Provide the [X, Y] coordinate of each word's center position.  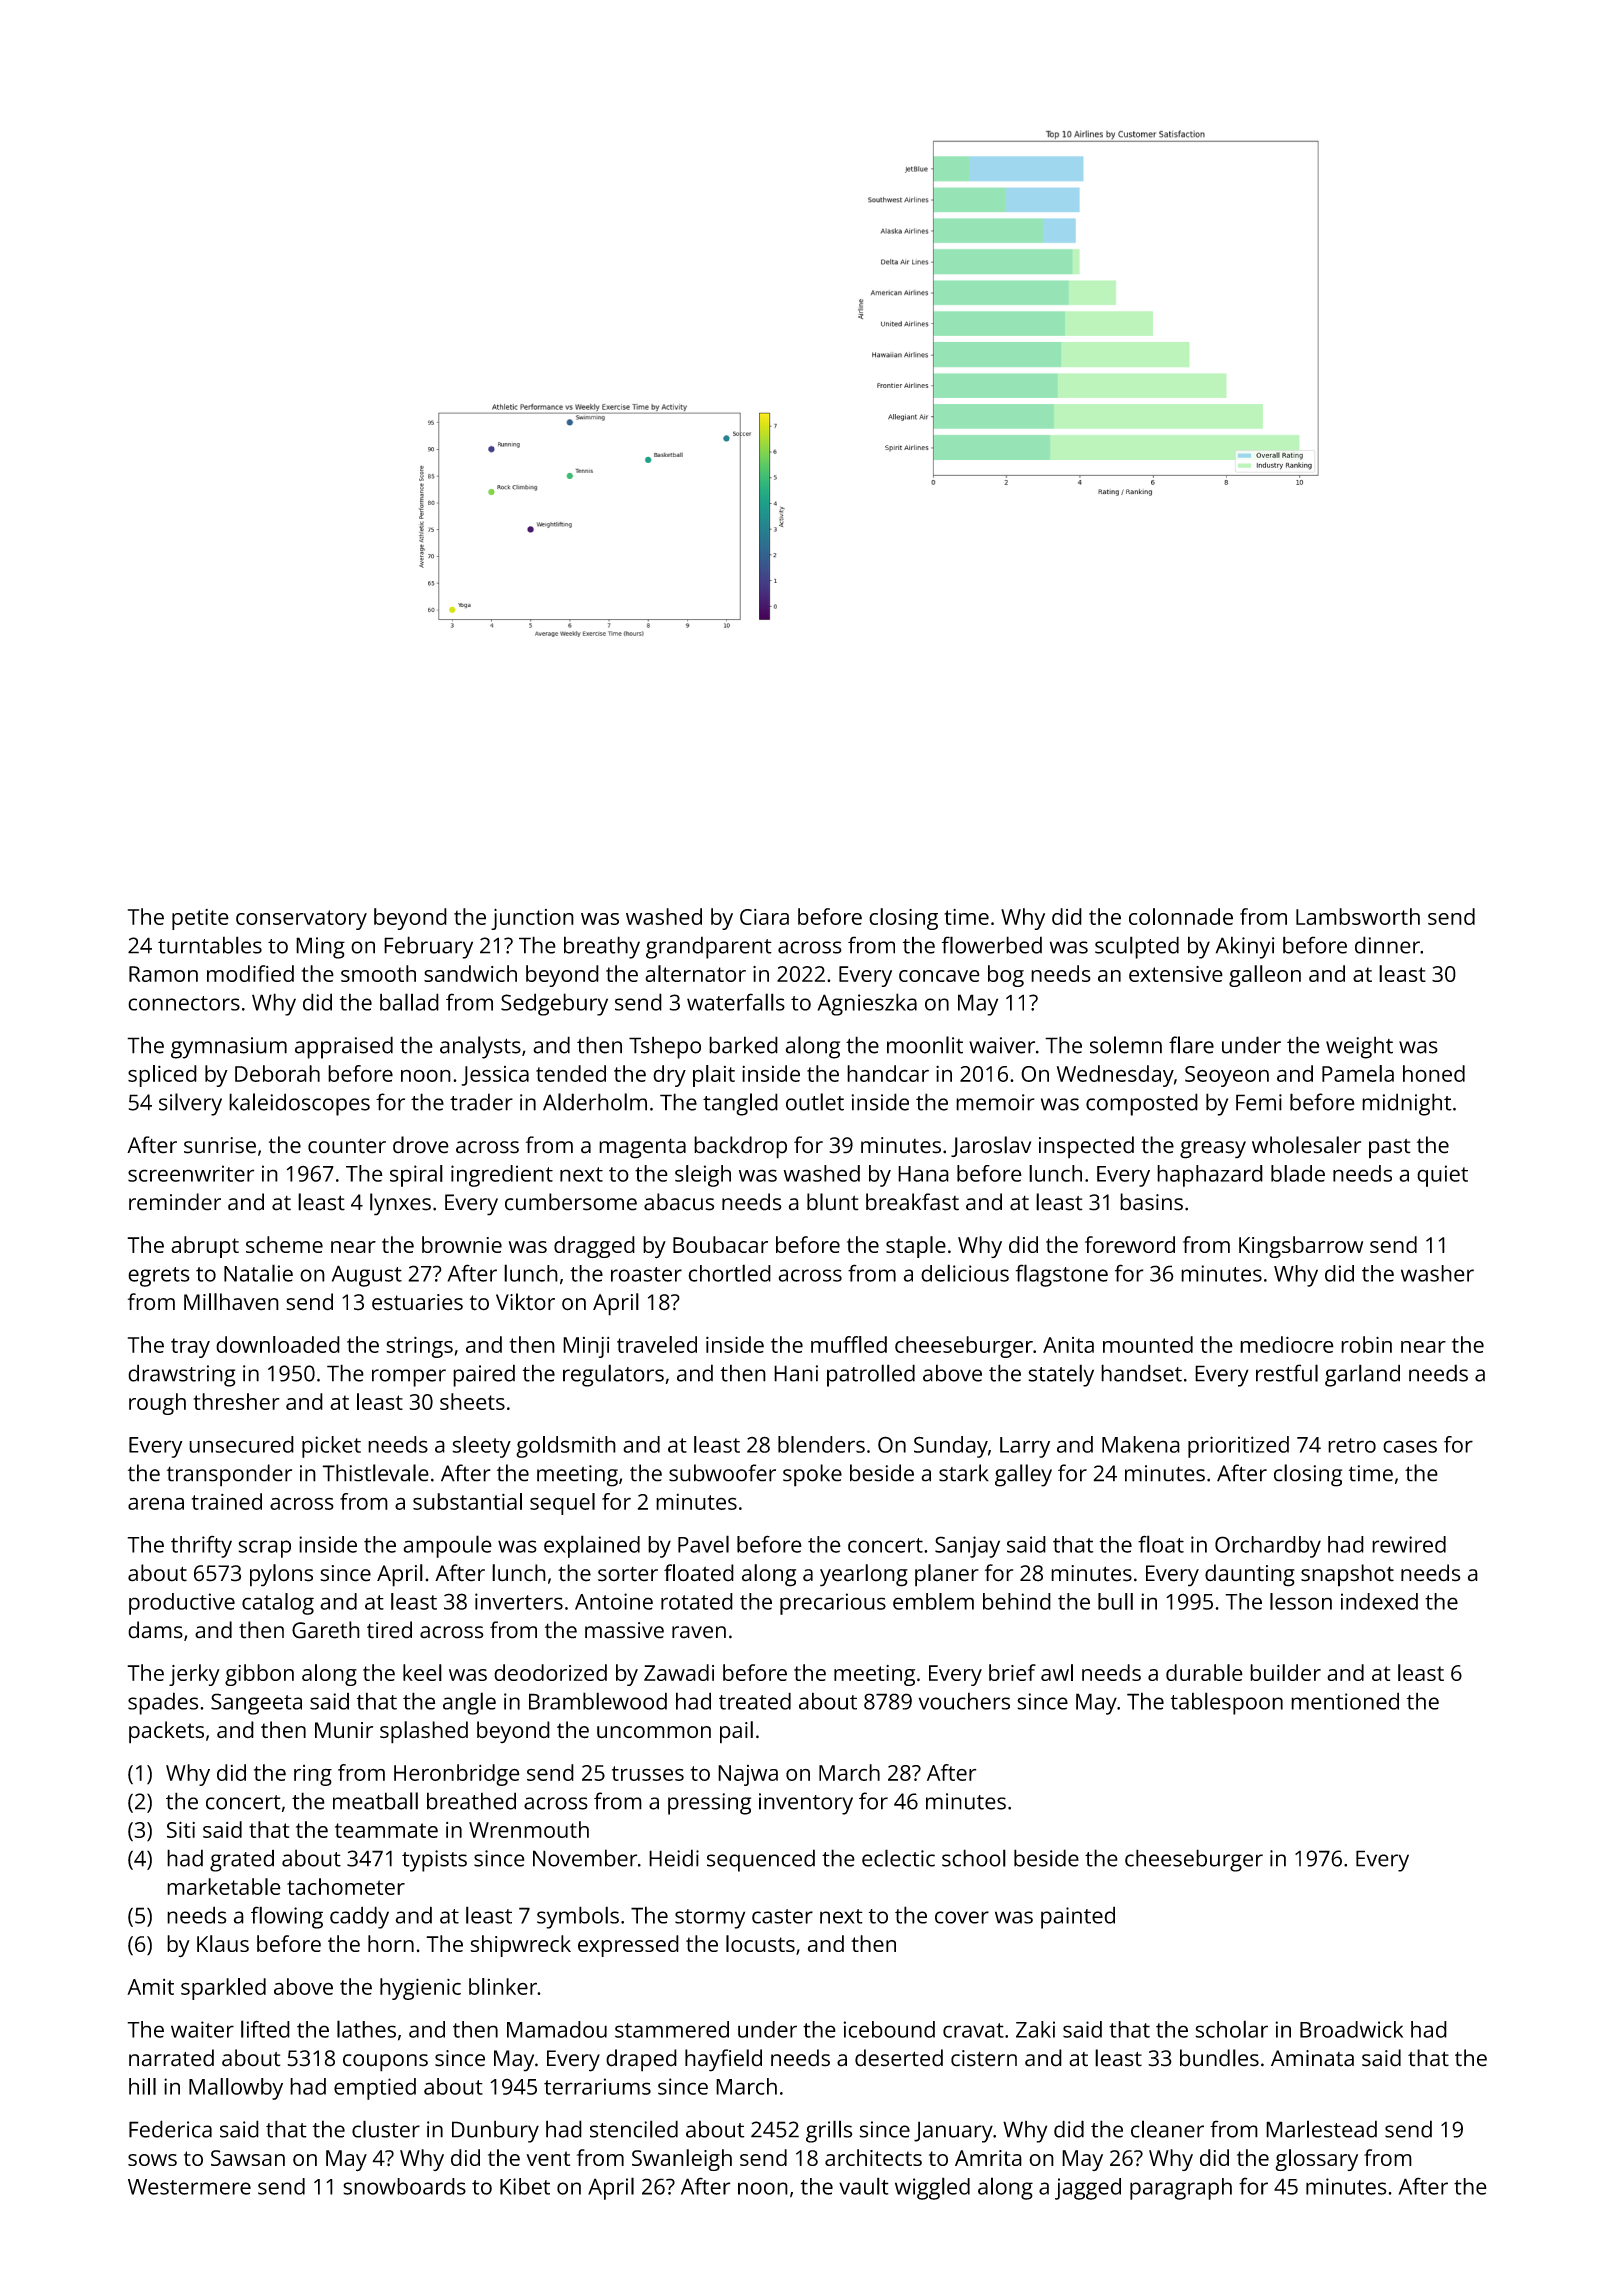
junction [532, 919]
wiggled [932, 2188]
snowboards [404, 2186]
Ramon [163, 974]
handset [1141, 1373]
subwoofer [722, 1473]
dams [155, 1630]
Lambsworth [1358, 916]
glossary [1316, 2160]
